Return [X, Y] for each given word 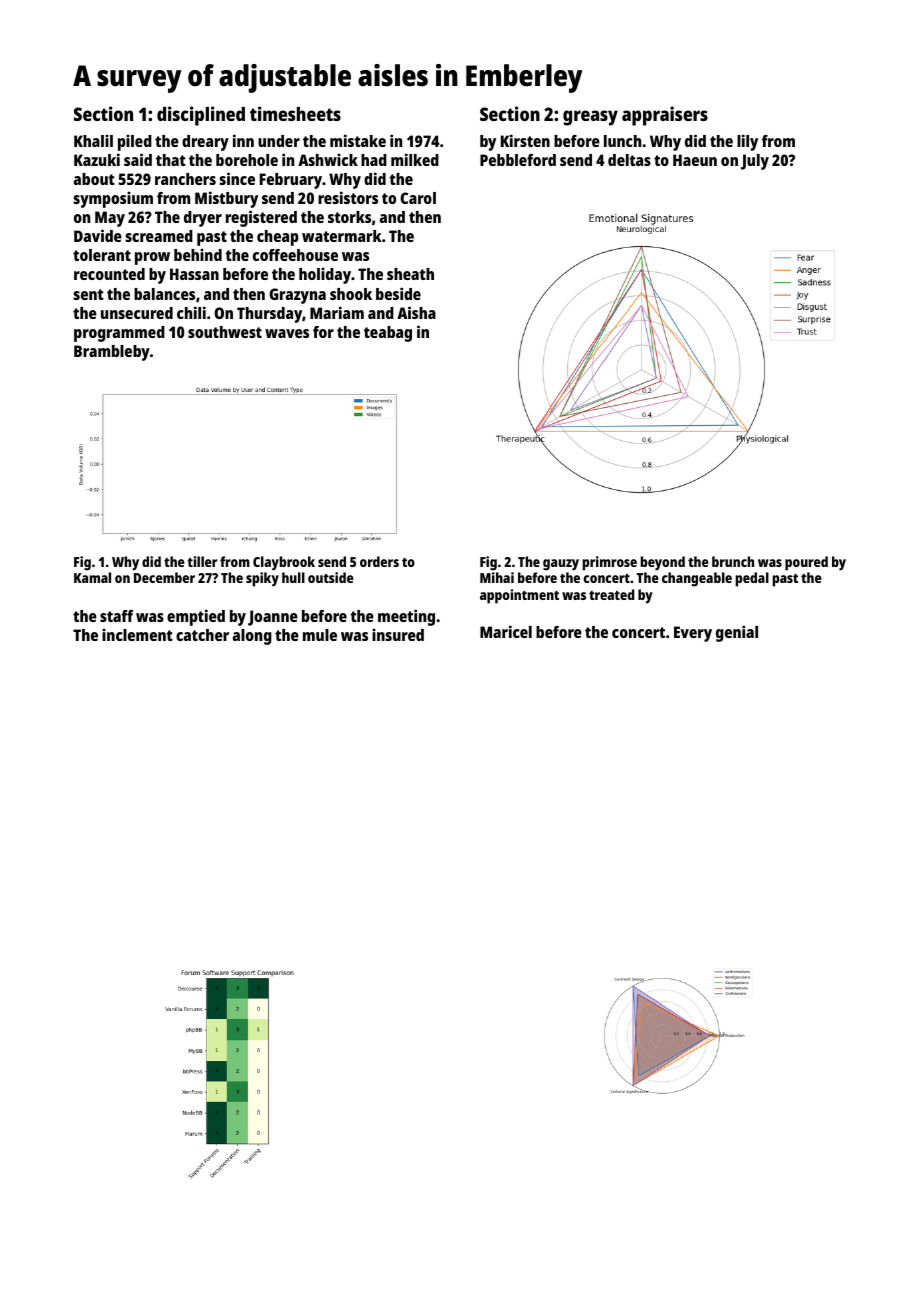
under [279, 141]
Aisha [416, 312]
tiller [202, 561]
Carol [418, 198]
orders [379, 561]
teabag [388, 334]
